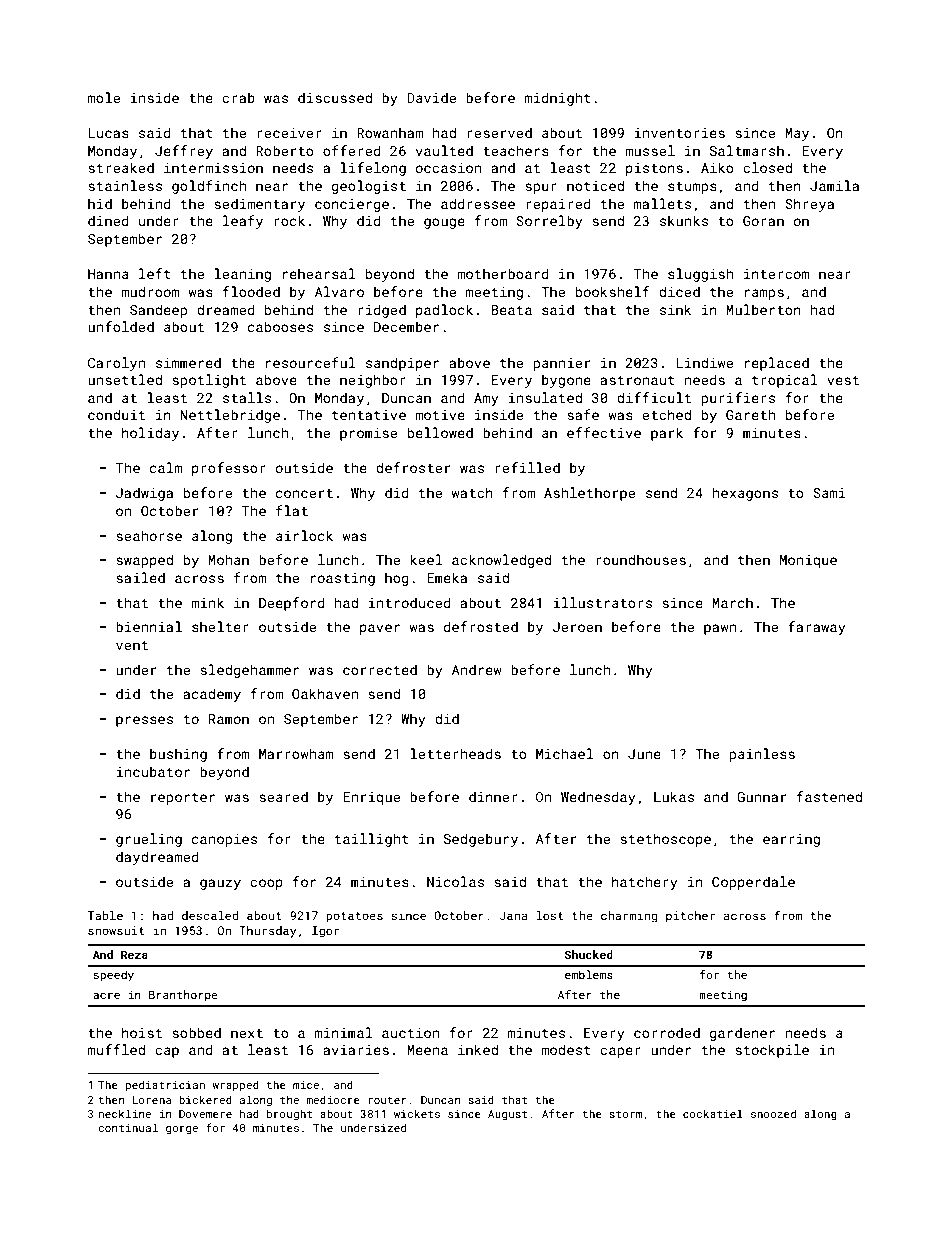 This image has width=952, height=1233. What do you see at coordinates (448, 168) in the image?
I see `occasion` at bounding box center [448, 168].
